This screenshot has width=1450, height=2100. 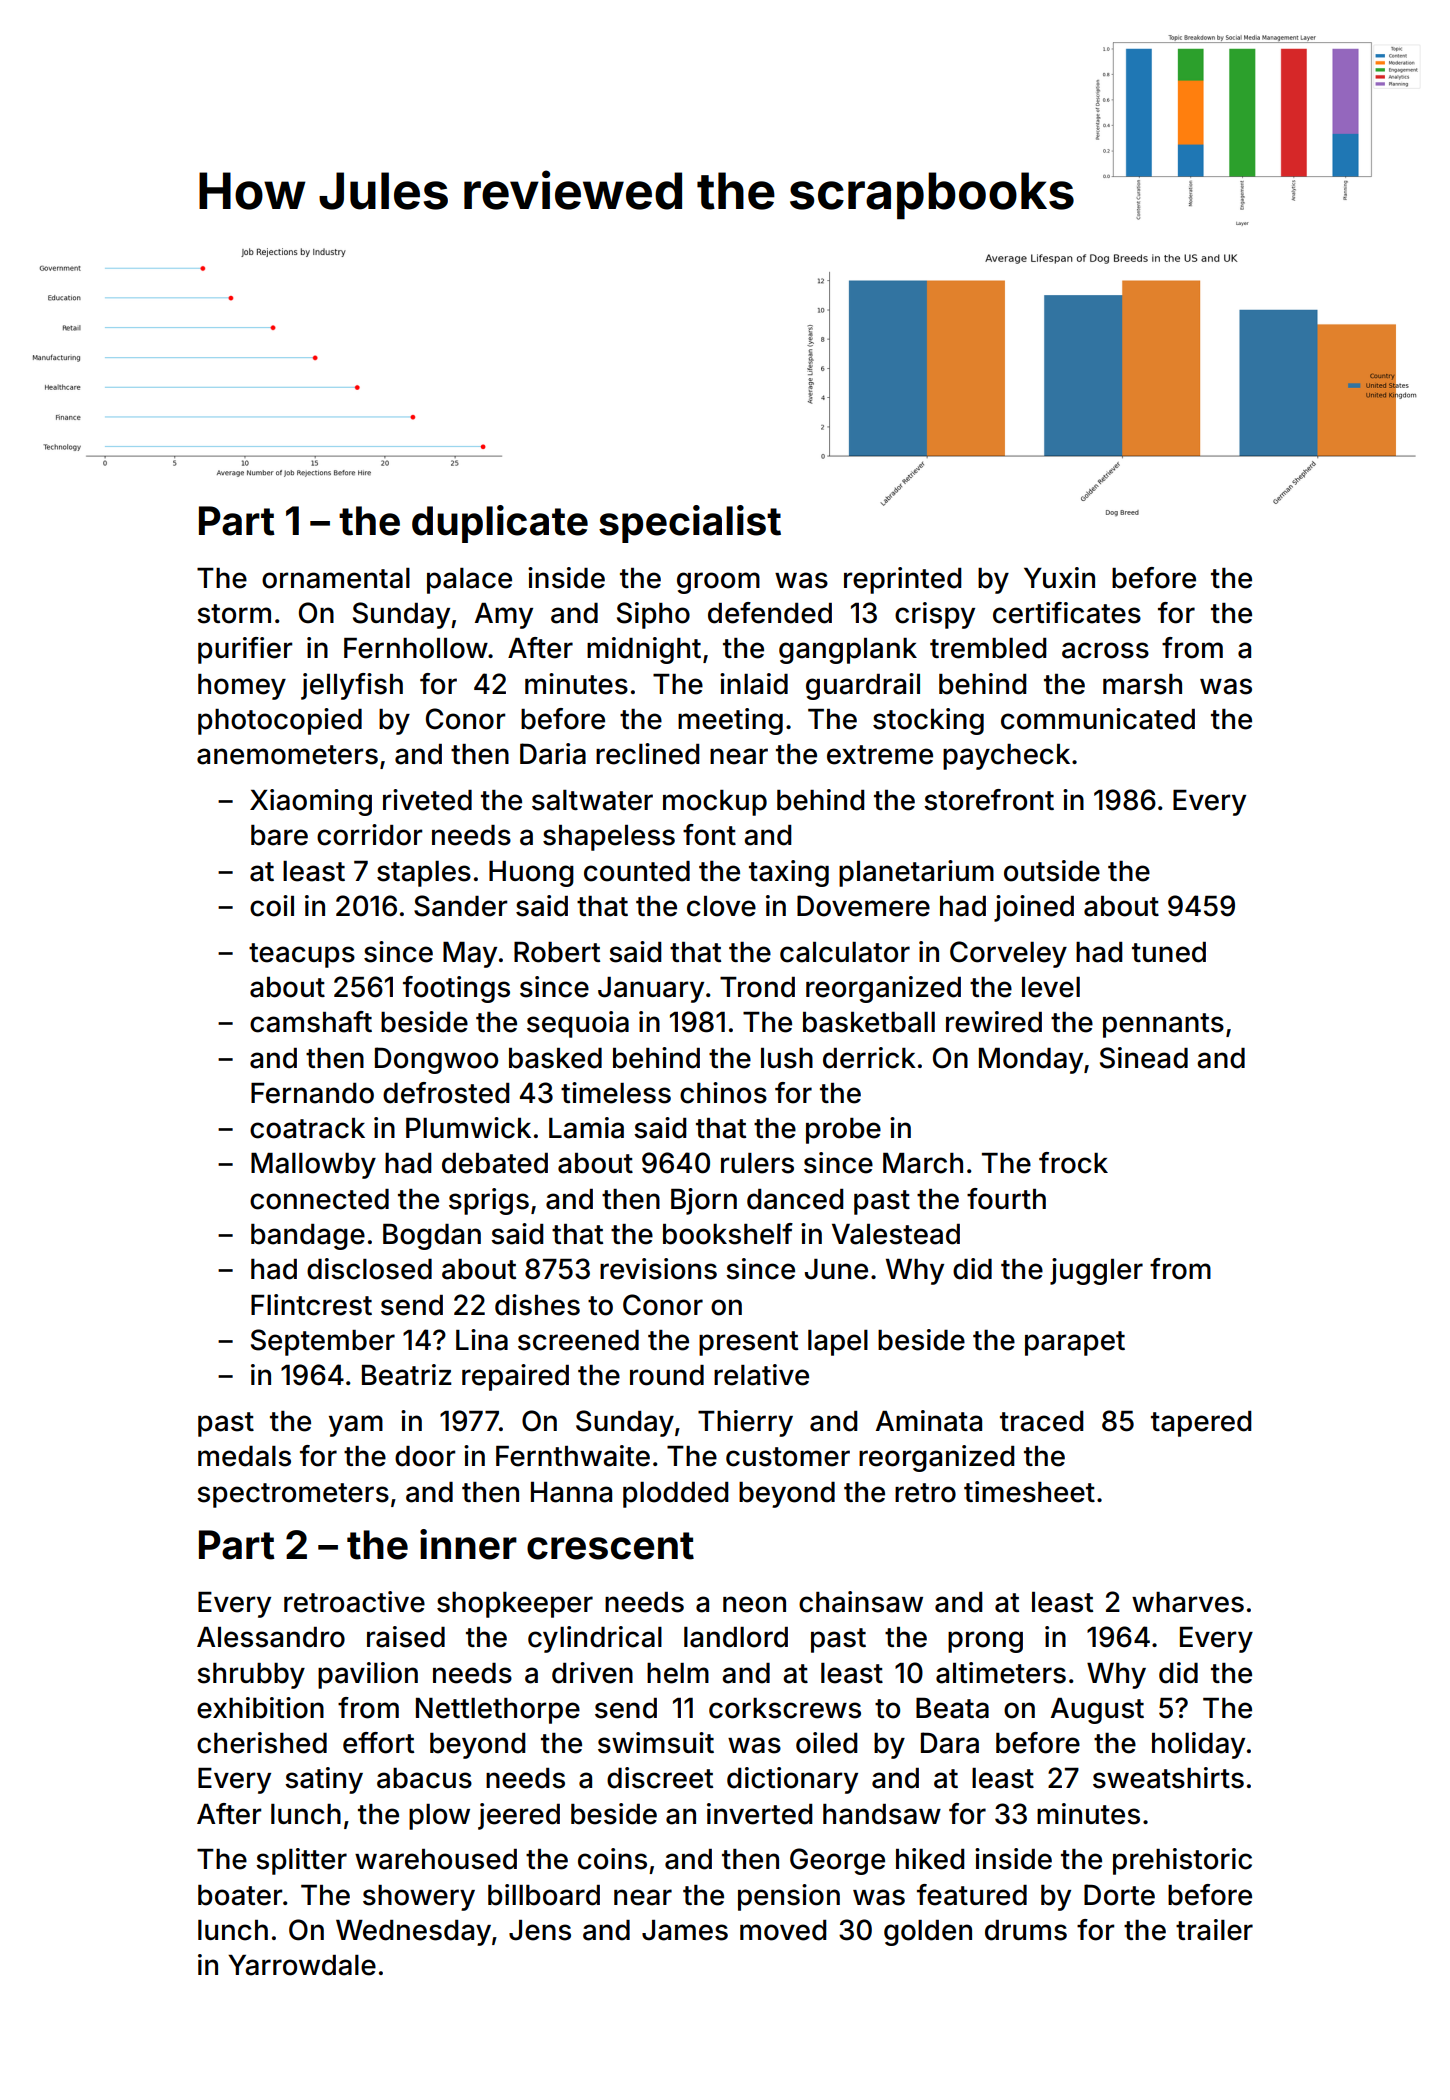 I want to click on Yuxin, so click(x=1059, y=577).
